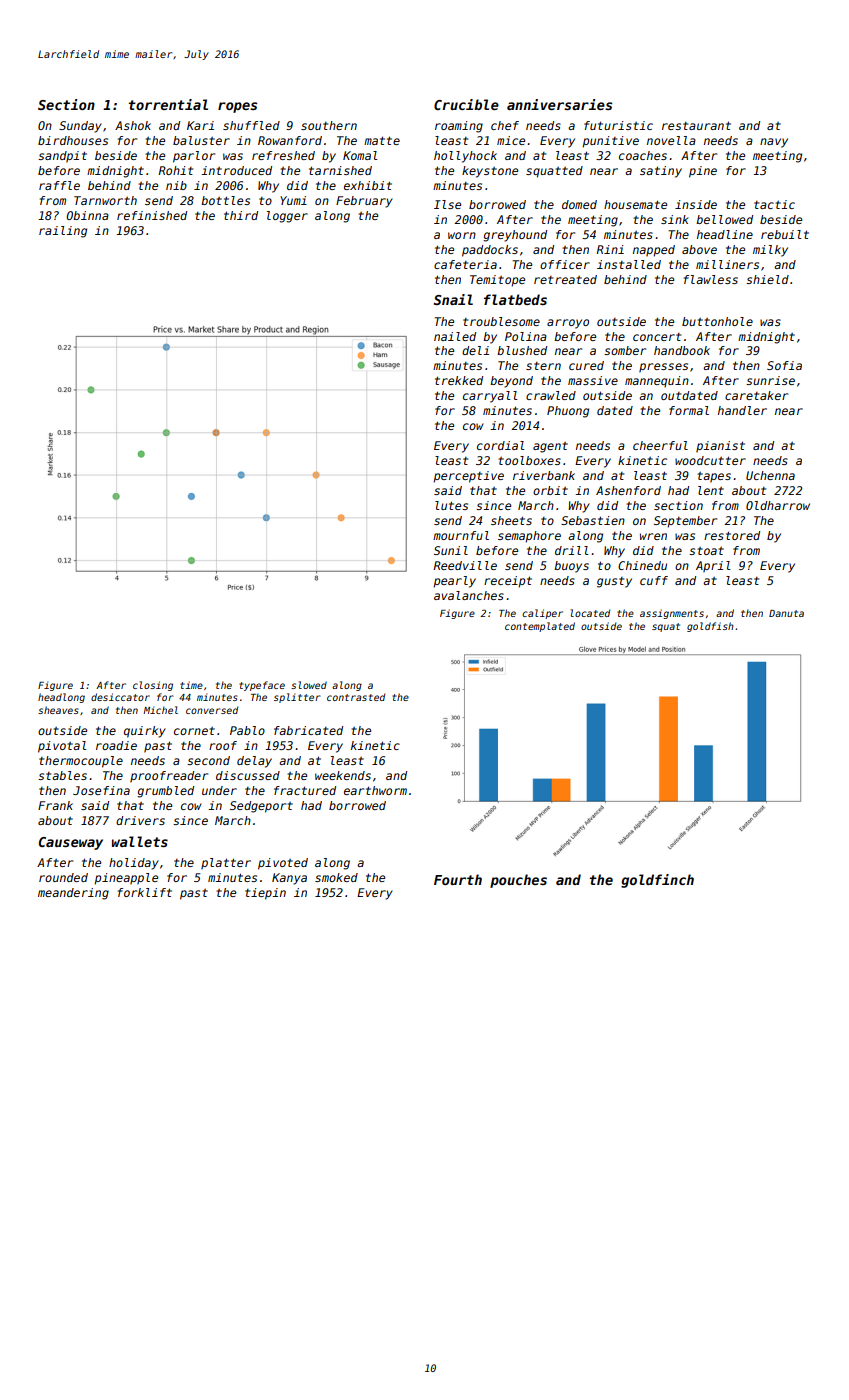 Image resolution: width=849 pixels, height=1400 pixels. What do you see at coordinates (774, 143) in the screenshot?
I see `navy` at bounding box center [774, 143].
